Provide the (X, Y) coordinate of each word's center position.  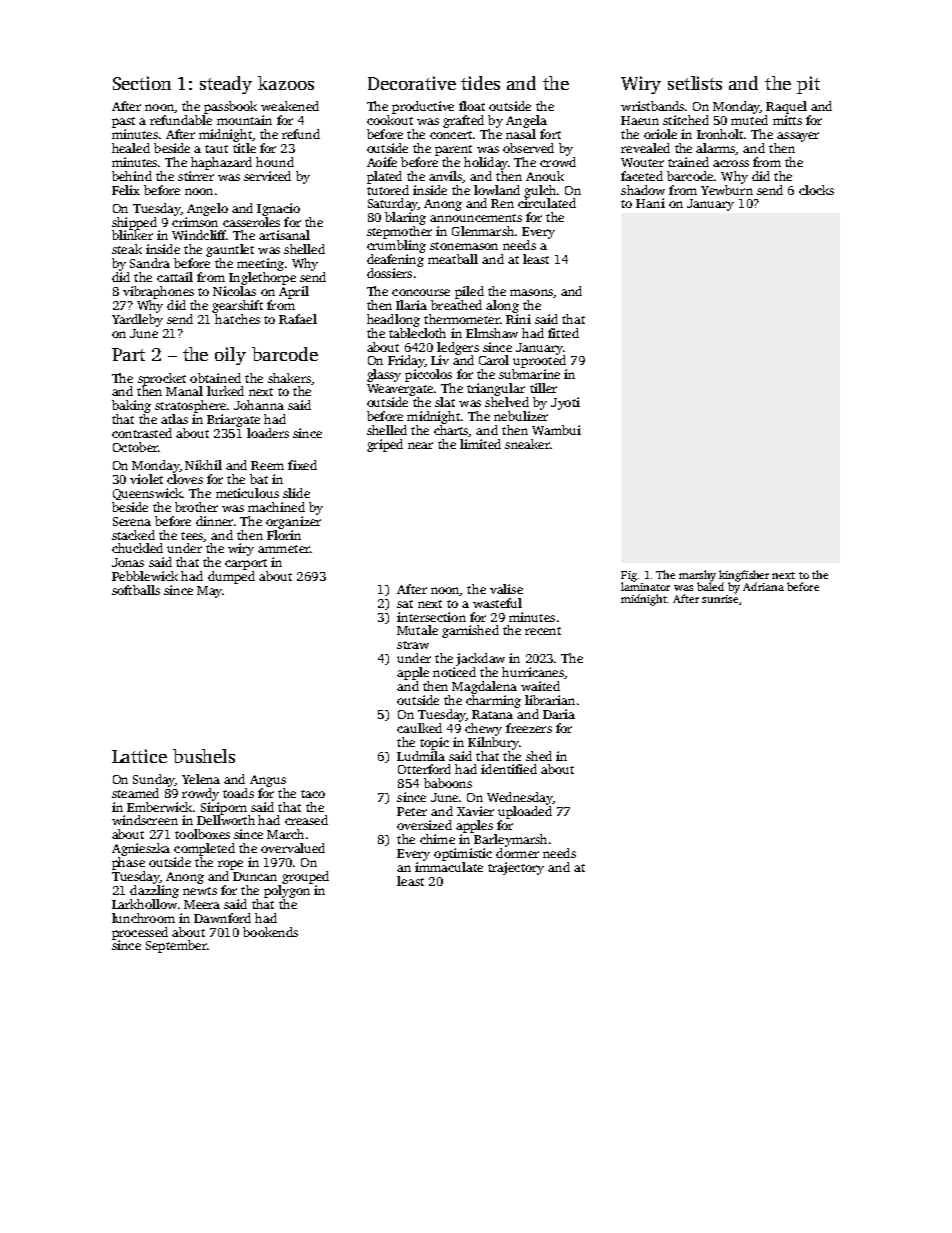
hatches (237, 319)
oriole (660, 134)
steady (226, 85)
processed (140, 933)
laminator (645, 586)
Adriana (763, 586)
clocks (816, 190)
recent (543, 631)
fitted (563, 333)
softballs (136, 590)
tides (480, 83)
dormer (517, 853)
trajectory (516, 868)
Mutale (417, 630)
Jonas (128, 562)
